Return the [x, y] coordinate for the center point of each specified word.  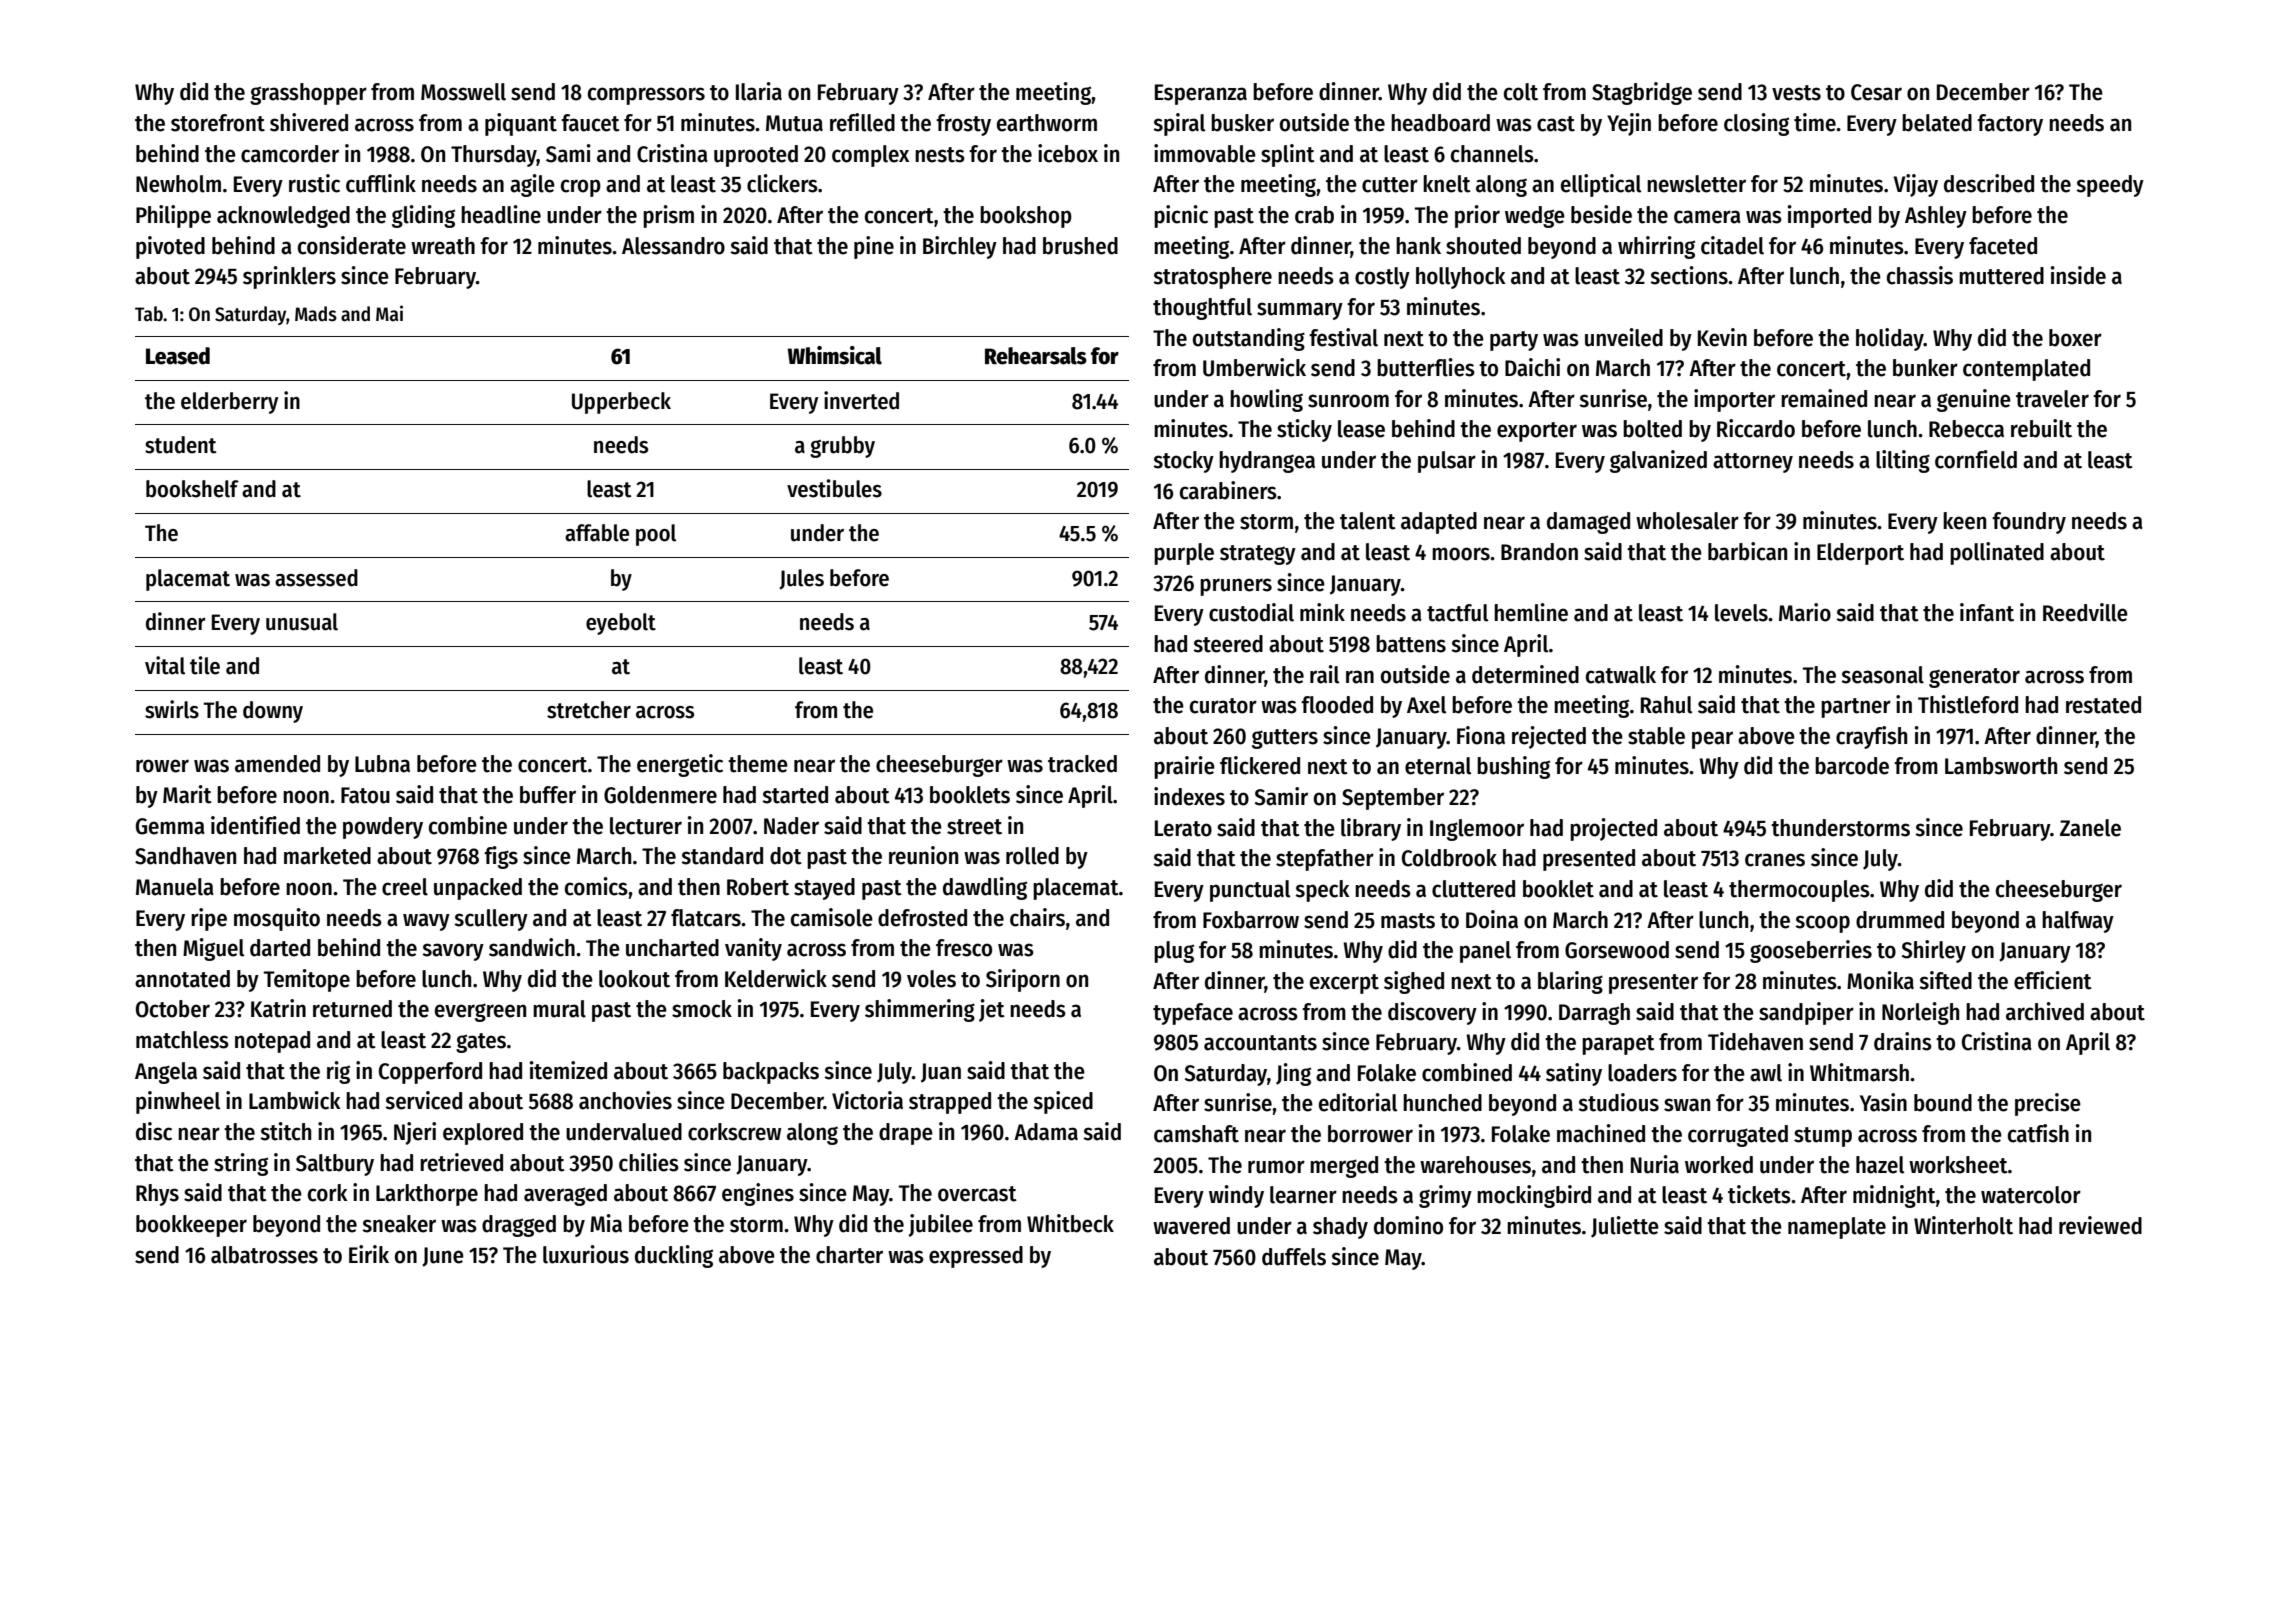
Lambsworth [2001, 766]
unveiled [1624, 337]
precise [2048, 1104]
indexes [1189, 796]
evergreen [480, 1012]
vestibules [834, 488]
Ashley [1936, 217]
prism [668, 216]
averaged [565, 1195]
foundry [2029, 523]
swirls [172, 709]
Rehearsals [1036, 356]
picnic [1181, 216]
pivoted [170, 247]
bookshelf [192, 489]
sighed [1414, 982]
